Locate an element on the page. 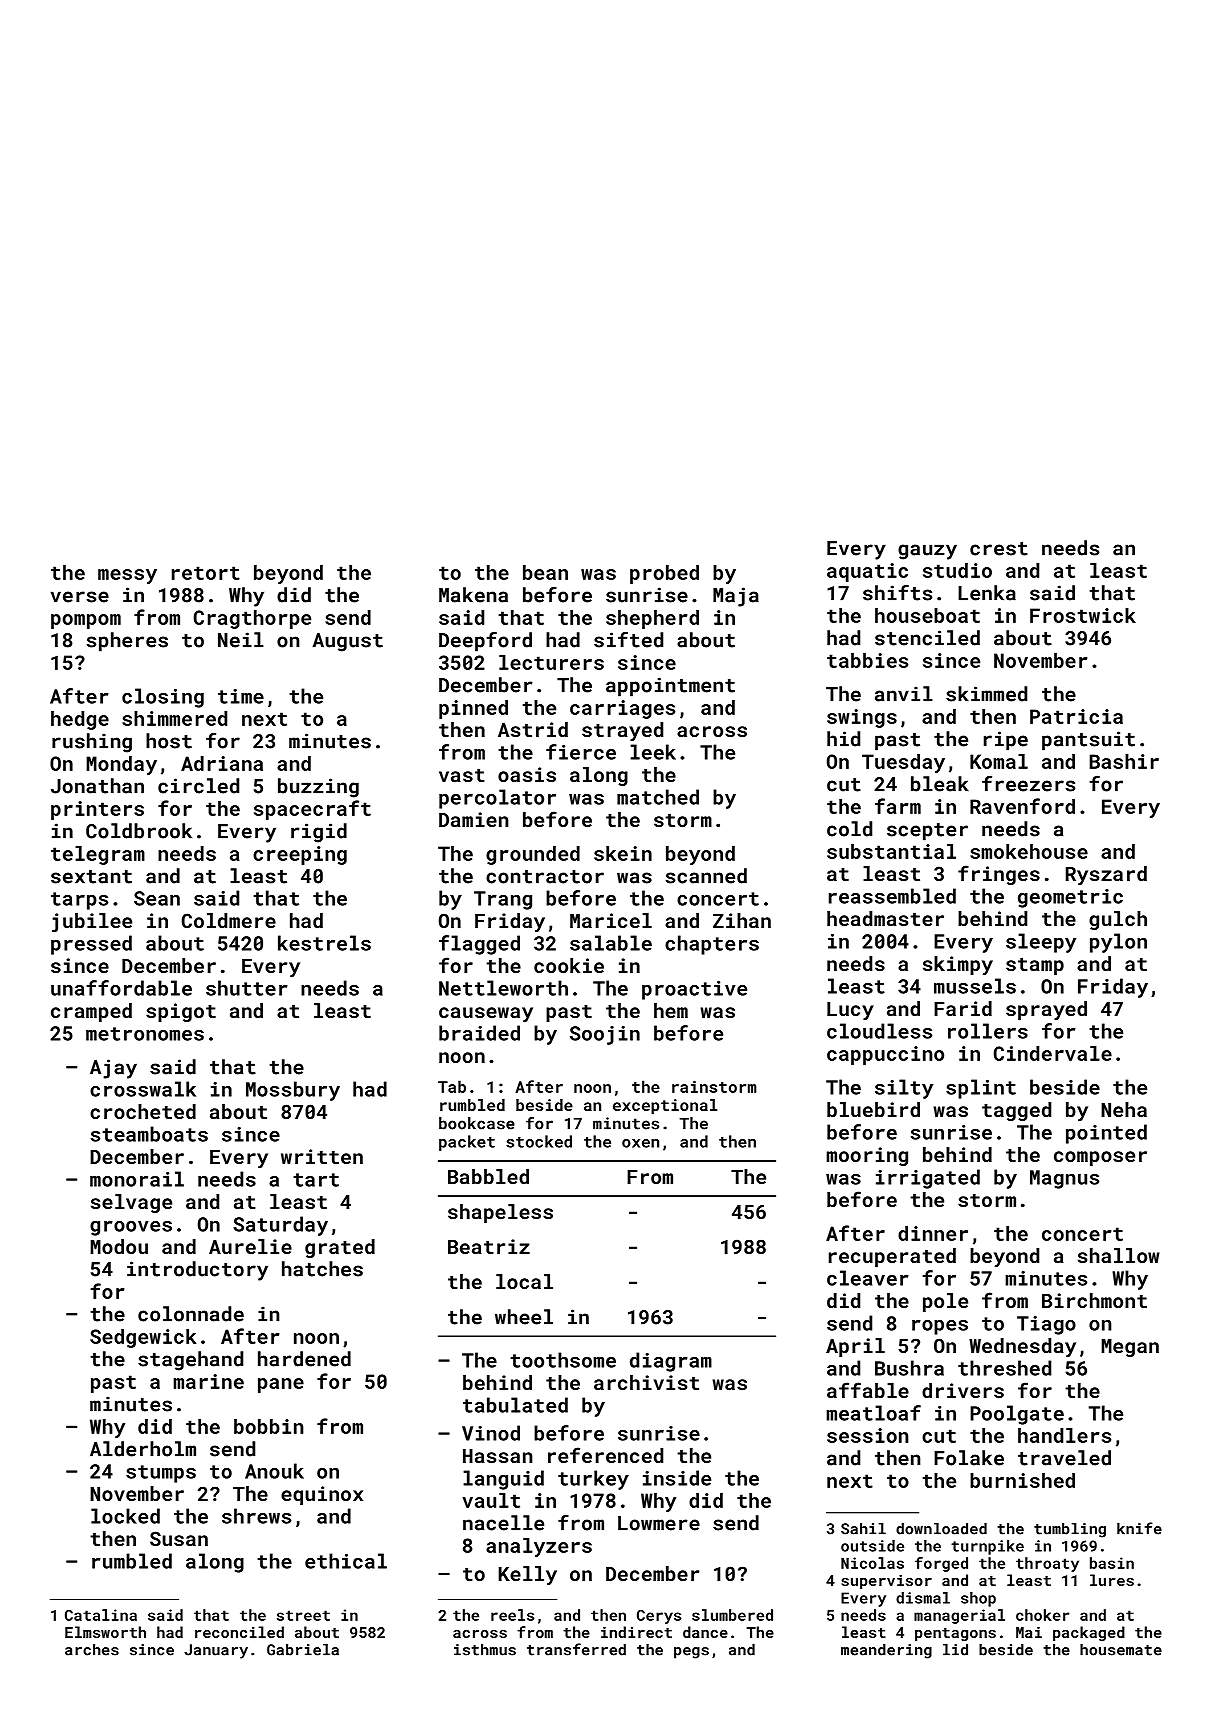 The height and width of the document is (1717, 1214). Patricia is located at coordinates (1076, 716).
